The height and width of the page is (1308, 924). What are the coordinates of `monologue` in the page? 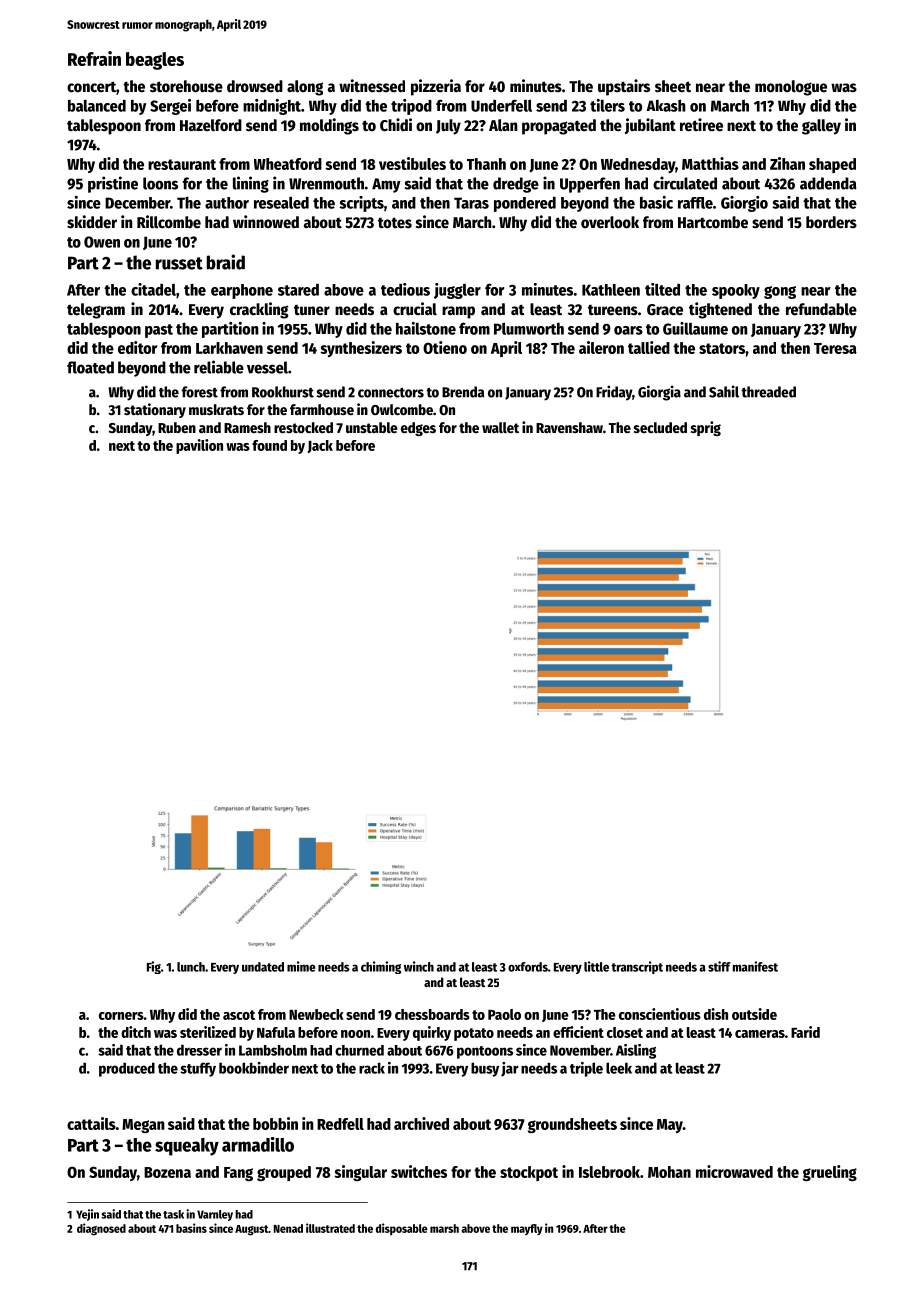 It's located at (791, 88).
